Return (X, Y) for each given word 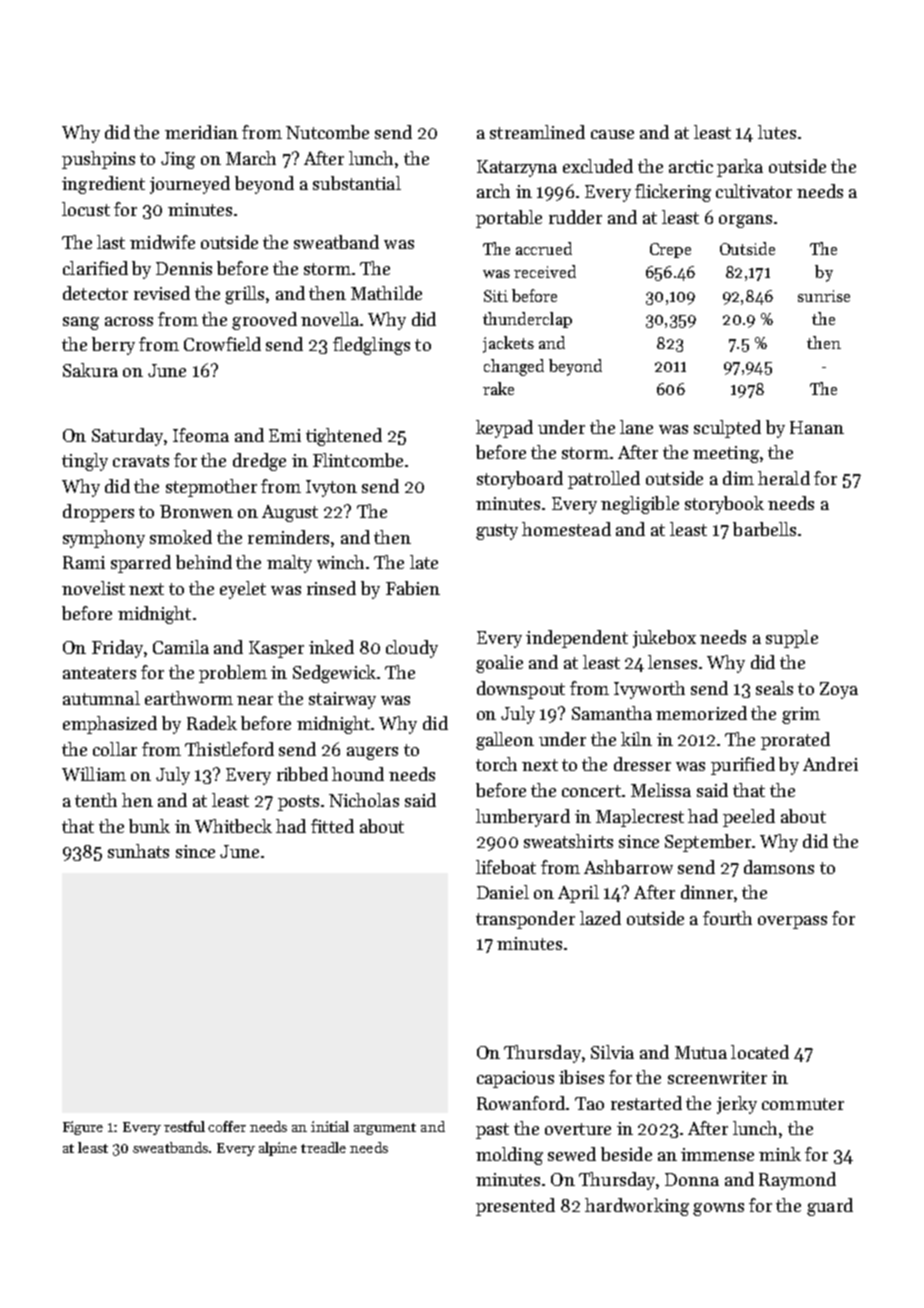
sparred (141, 564)
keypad (504, 429)
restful (184, 1126)
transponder (525, 920)
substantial (357, 183)
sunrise (824, 296)
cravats (141, 461)
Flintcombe (358, 460)
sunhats (138, 851)
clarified (95, 268)
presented (515, 1207)
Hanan (817, 427)
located (760, 1052)
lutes (777, 132)
